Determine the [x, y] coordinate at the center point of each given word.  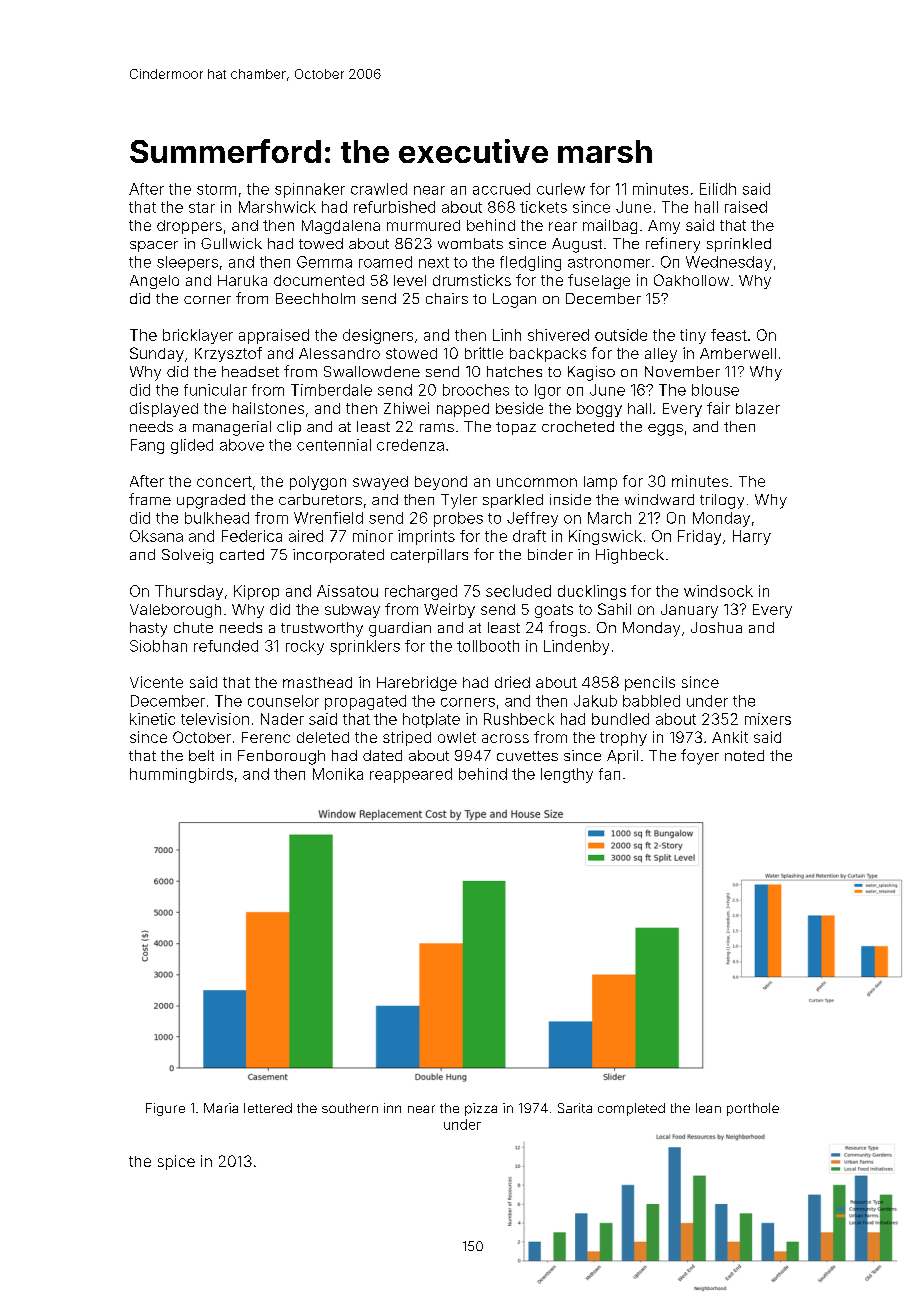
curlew [561, 189]
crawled [379, 189]
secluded [518, 591]
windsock [718, 591]
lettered [268, 1108]
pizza [481, 1109]
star [202, 207]
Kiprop [256, 592]
